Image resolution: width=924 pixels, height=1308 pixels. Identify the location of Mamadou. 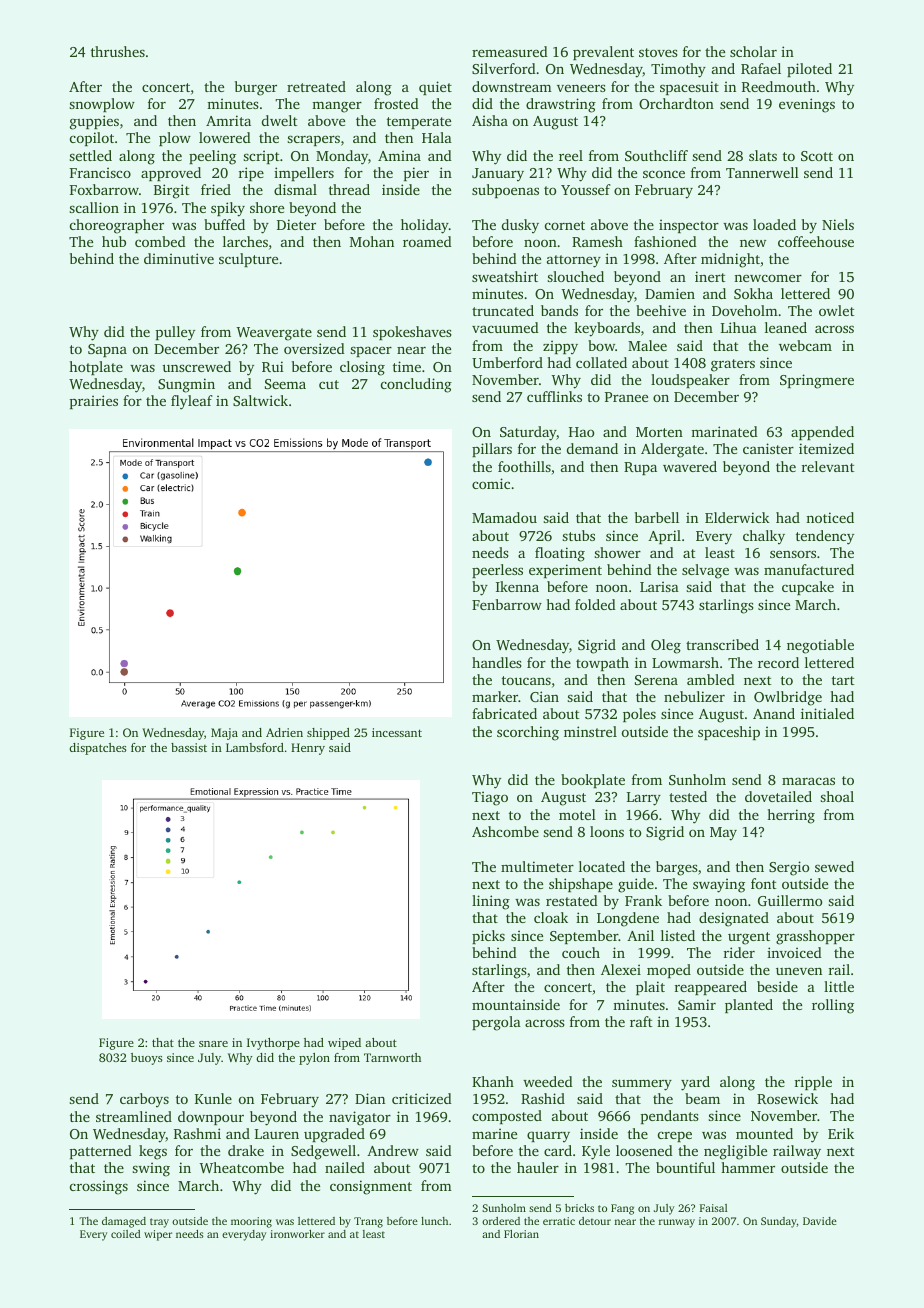
(504, 517).
